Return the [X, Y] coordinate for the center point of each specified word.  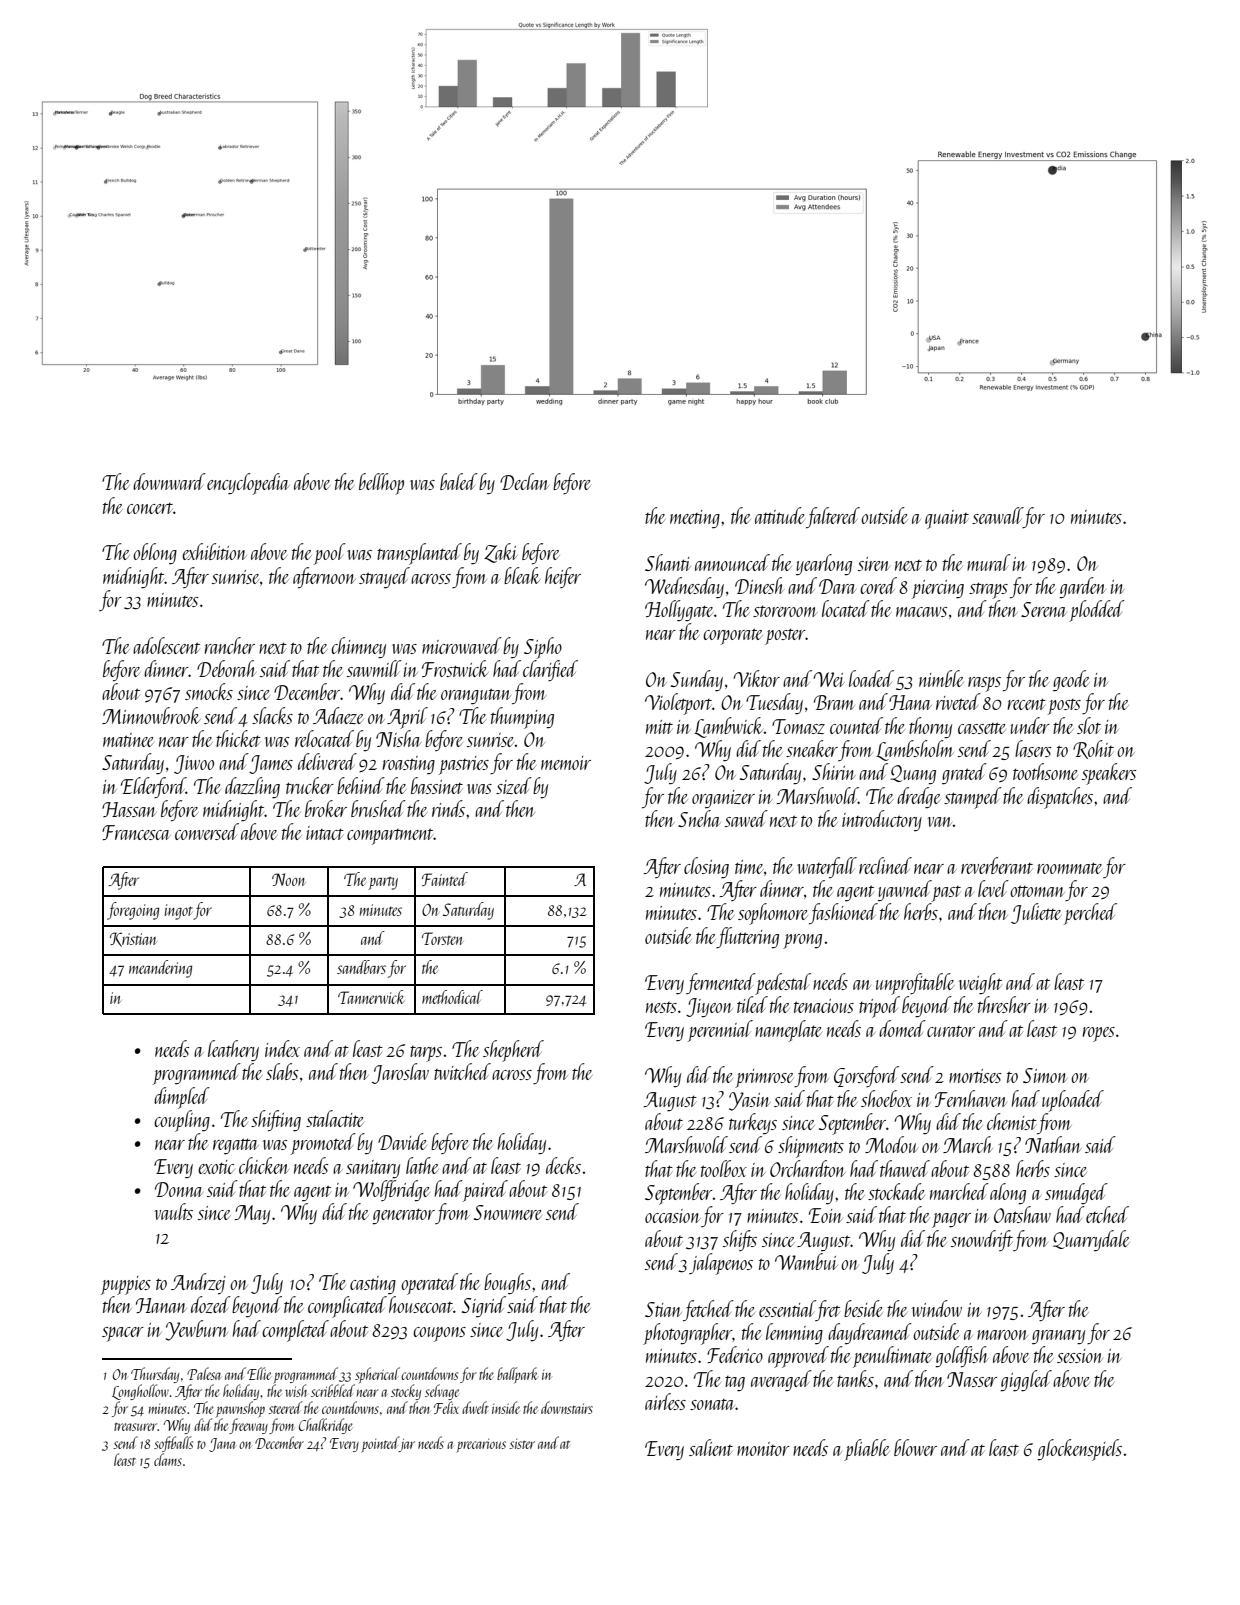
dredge [919, 798]
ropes [1099, 1034]
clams [168, 1459]
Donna [179, 1189]
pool [330, 554]
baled [459, 481]
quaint [947, 519]
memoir [566, 763]
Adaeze [338, 715]
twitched [462, 1071]
